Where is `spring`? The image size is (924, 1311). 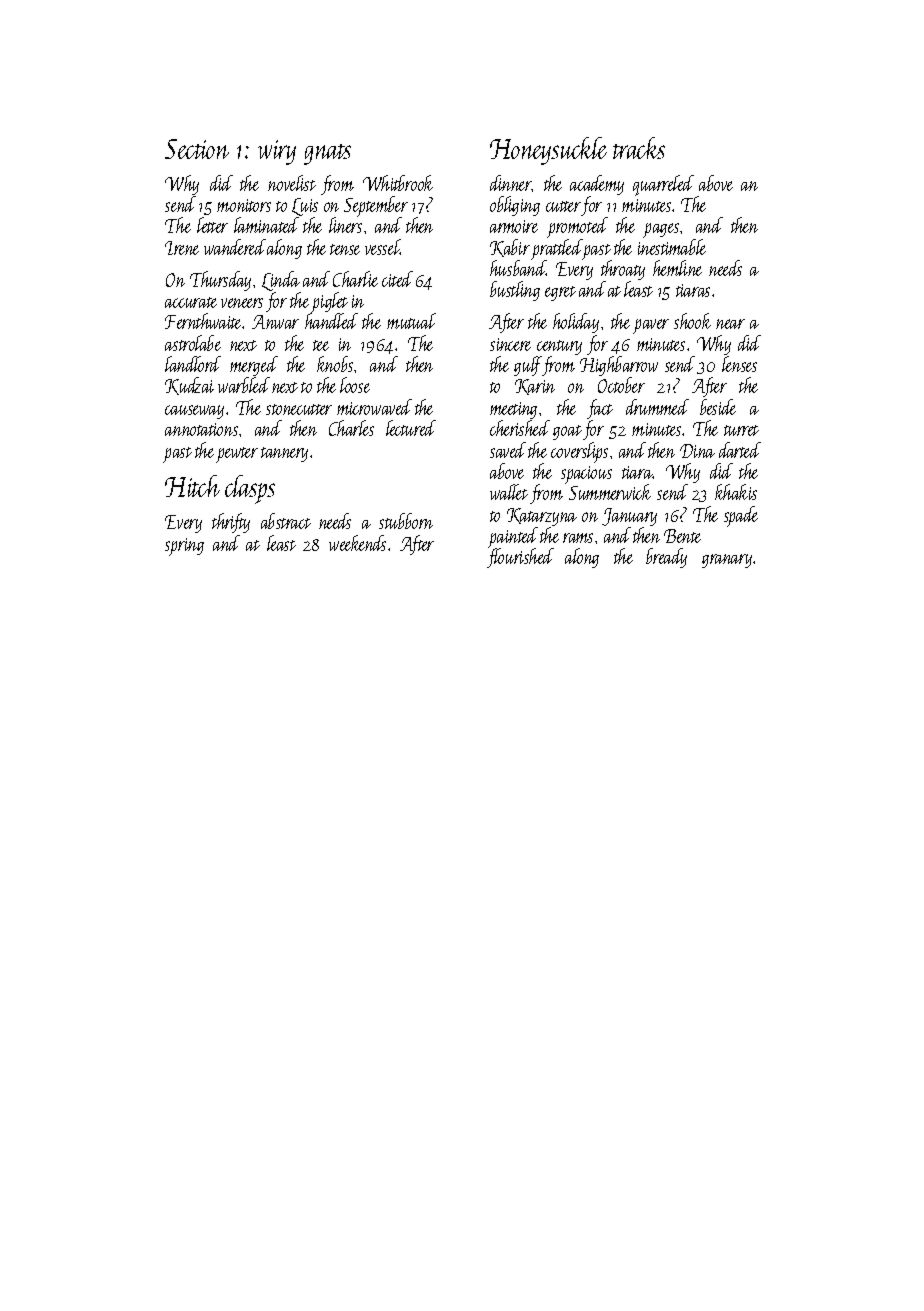 spring is located at coordinates (184, 547).
